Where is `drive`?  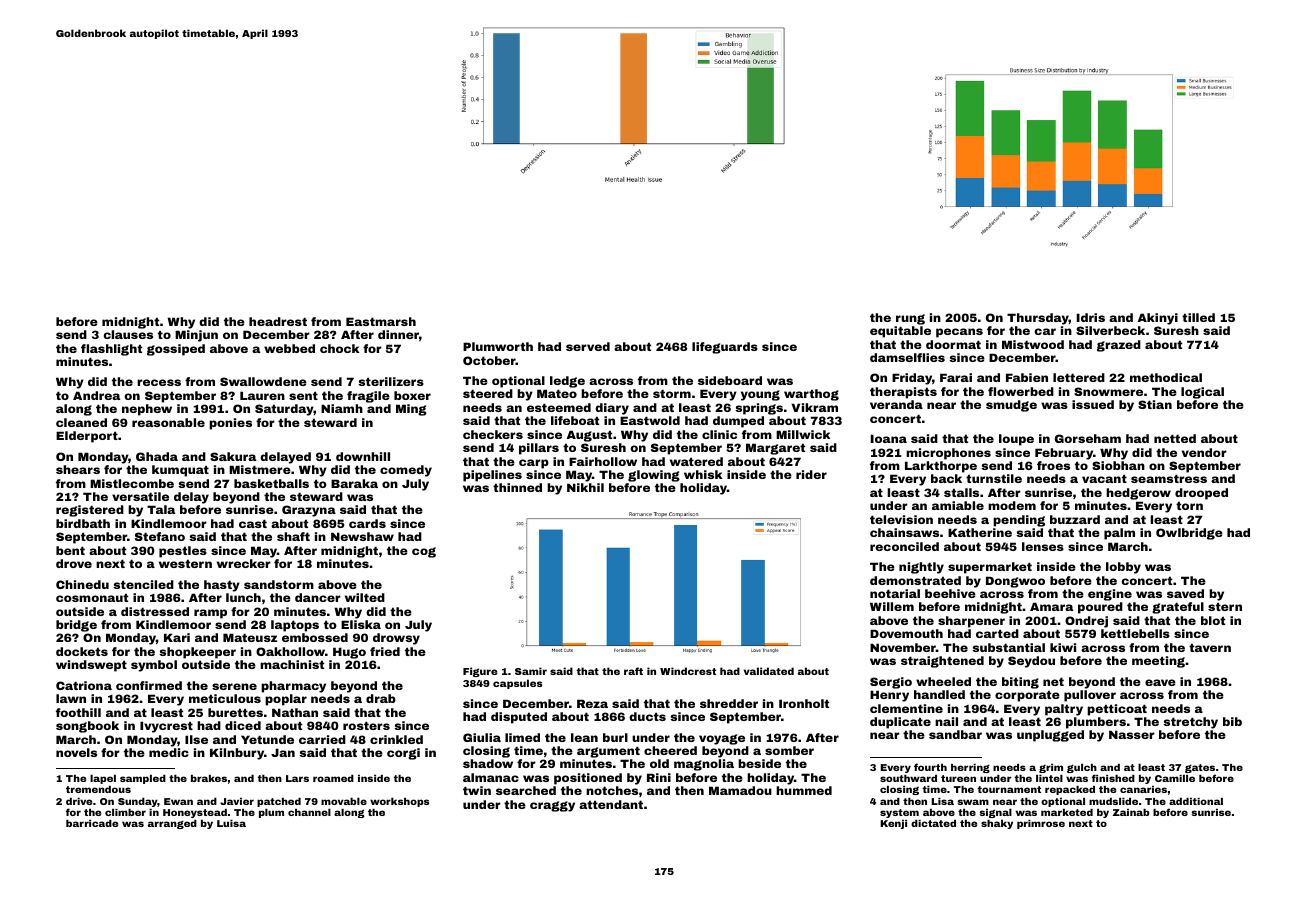
drive is located at coordinates (79, 801).
